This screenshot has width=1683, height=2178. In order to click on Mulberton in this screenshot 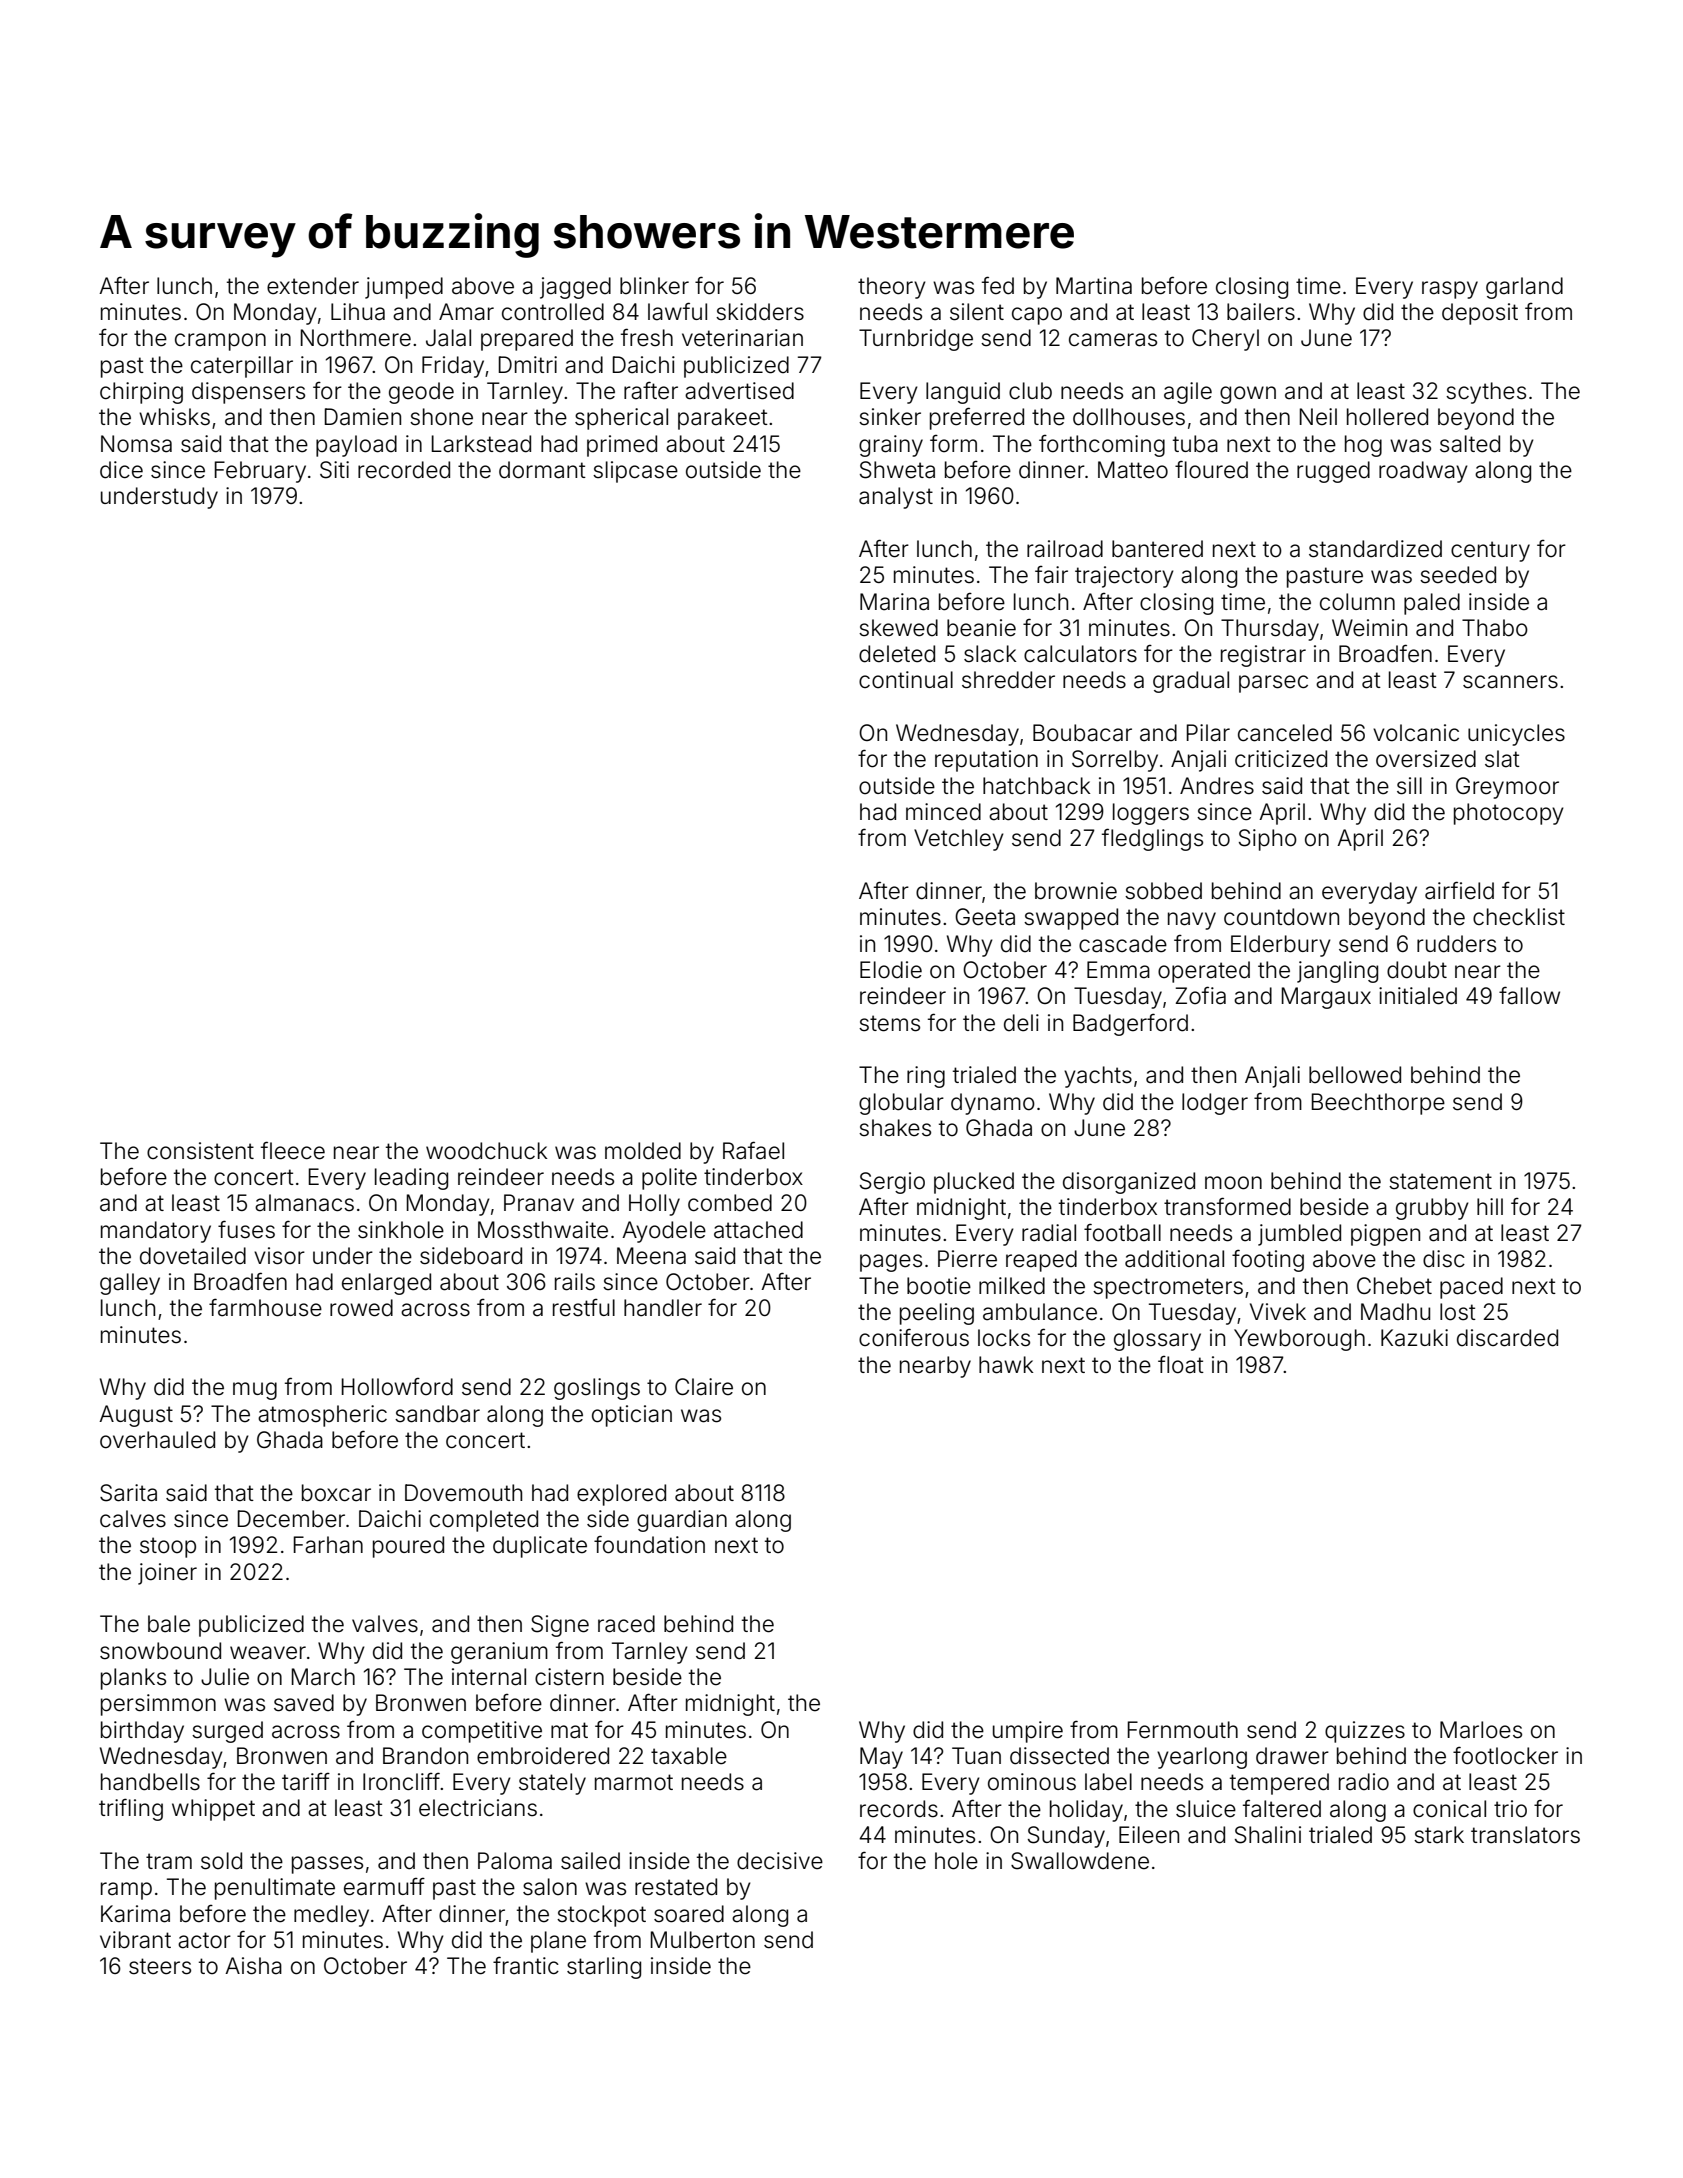, I will do `click(703, 1940)`.
